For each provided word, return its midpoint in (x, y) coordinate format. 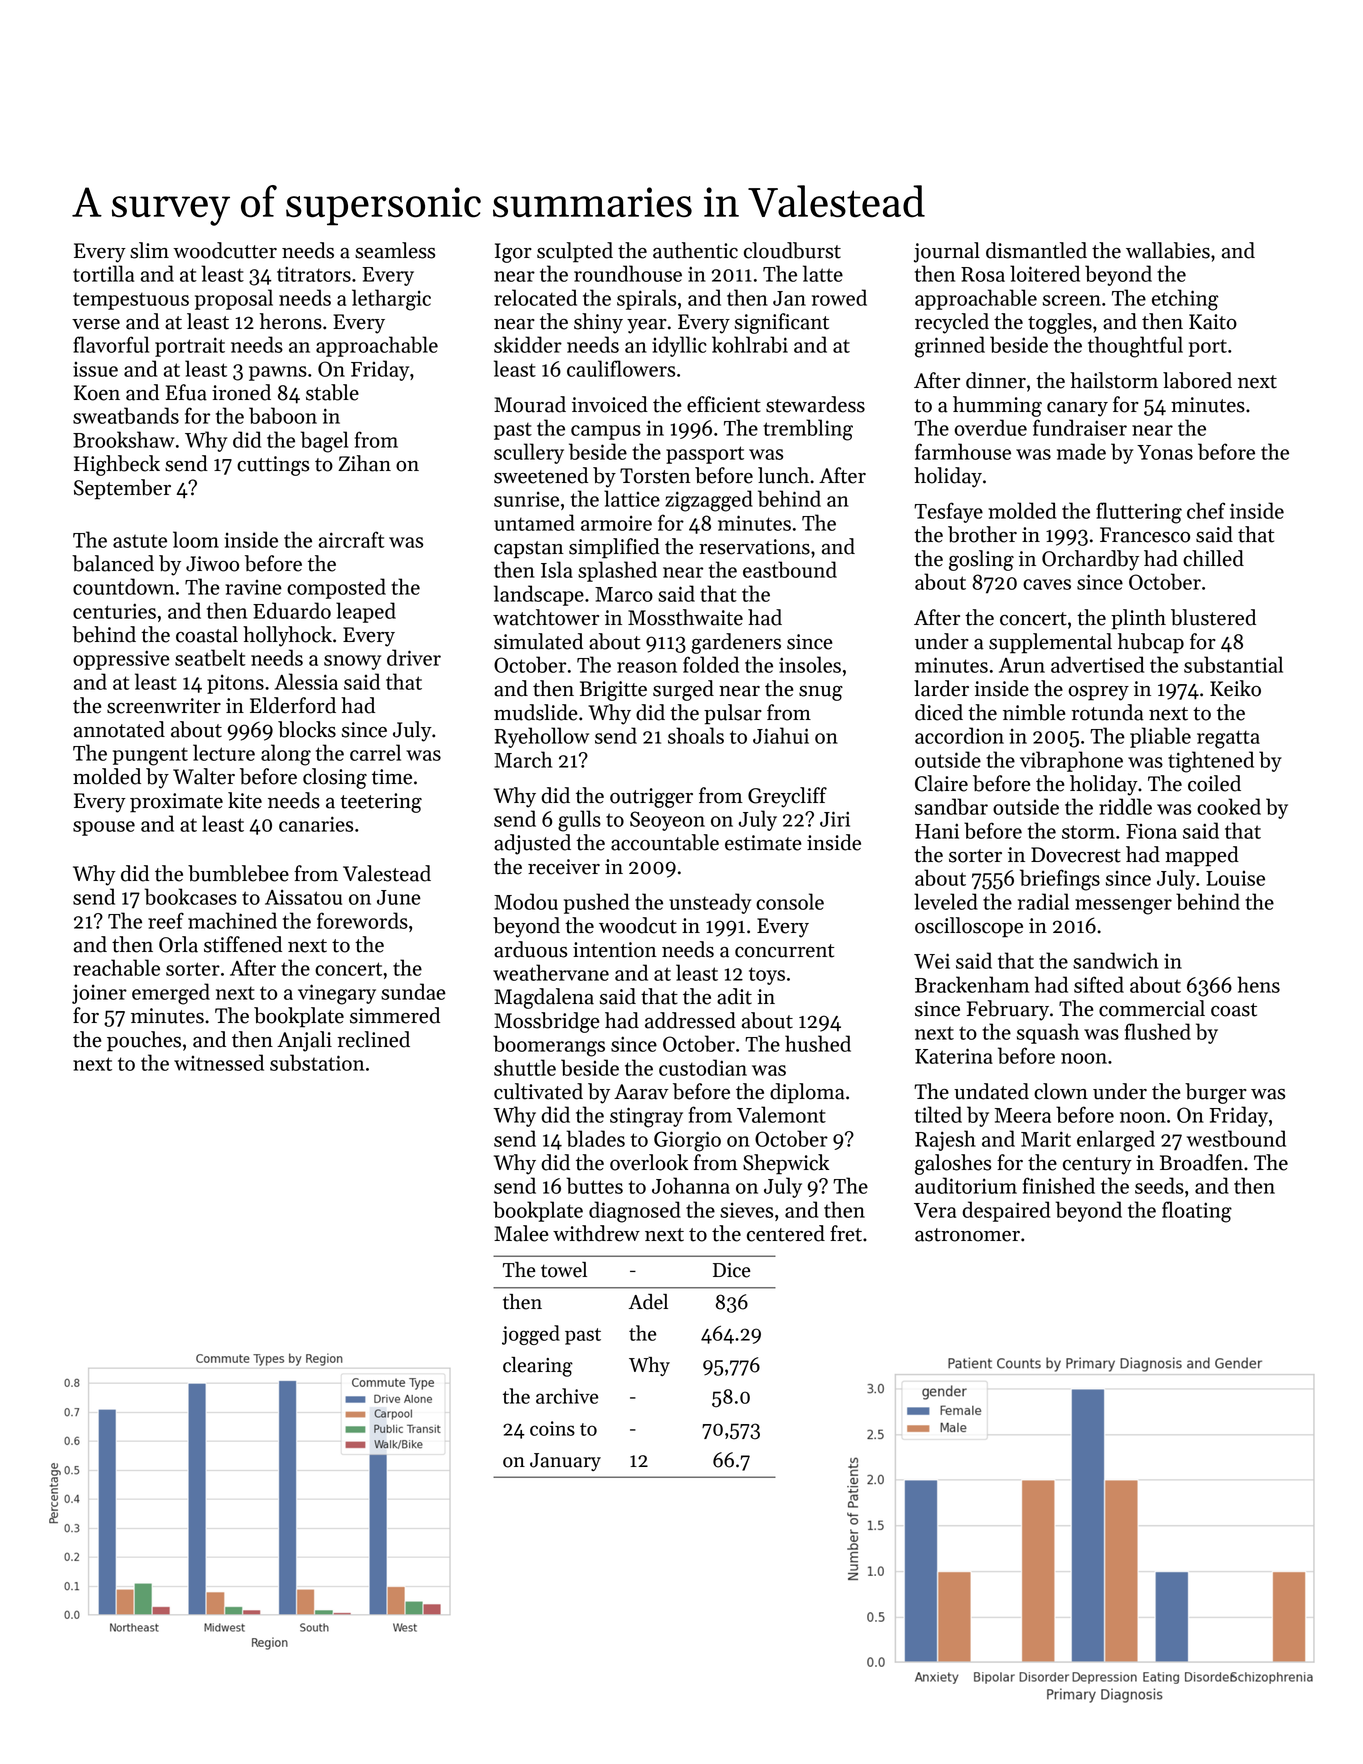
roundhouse (628, 273)
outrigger (651, 798)
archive (567, 1396)
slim (149, 250)
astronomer (967, 1235)
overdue (990, 427)
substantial (1233, 664)
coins (552, 1428)
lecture (224, 752)
